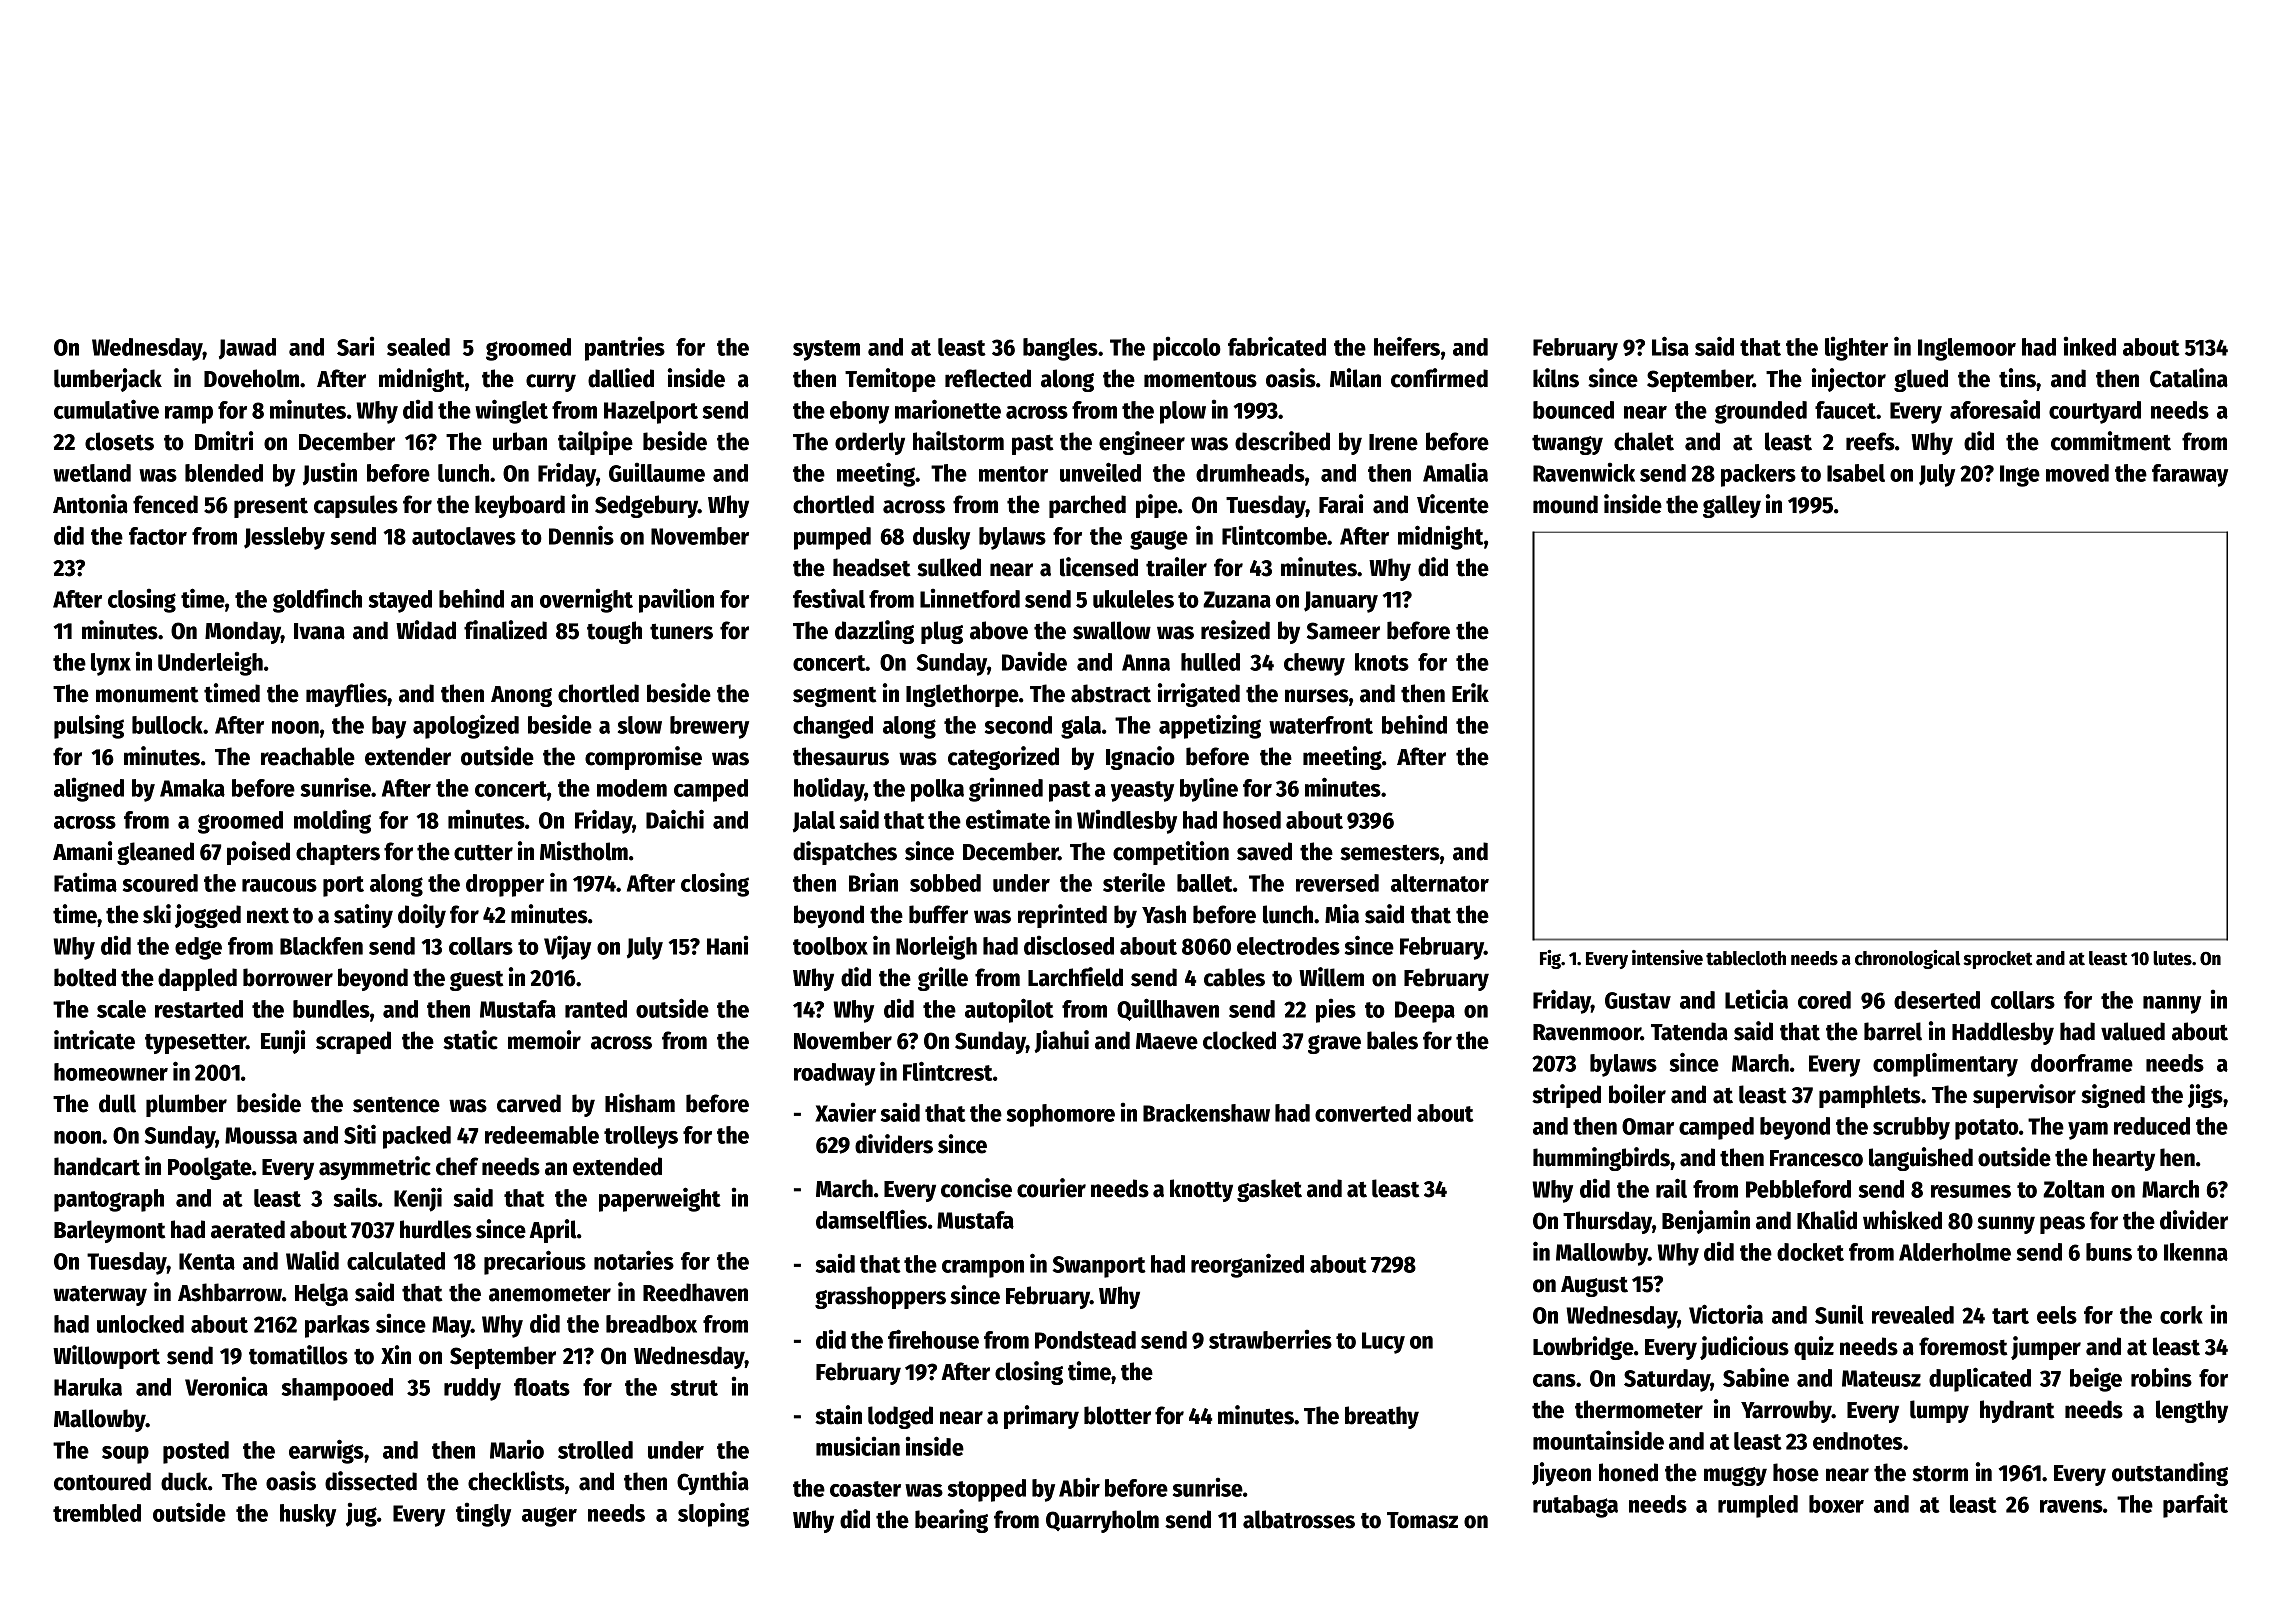  Describe the element at coordinates (2017, 378) in the image. I see `tins` at that location.
